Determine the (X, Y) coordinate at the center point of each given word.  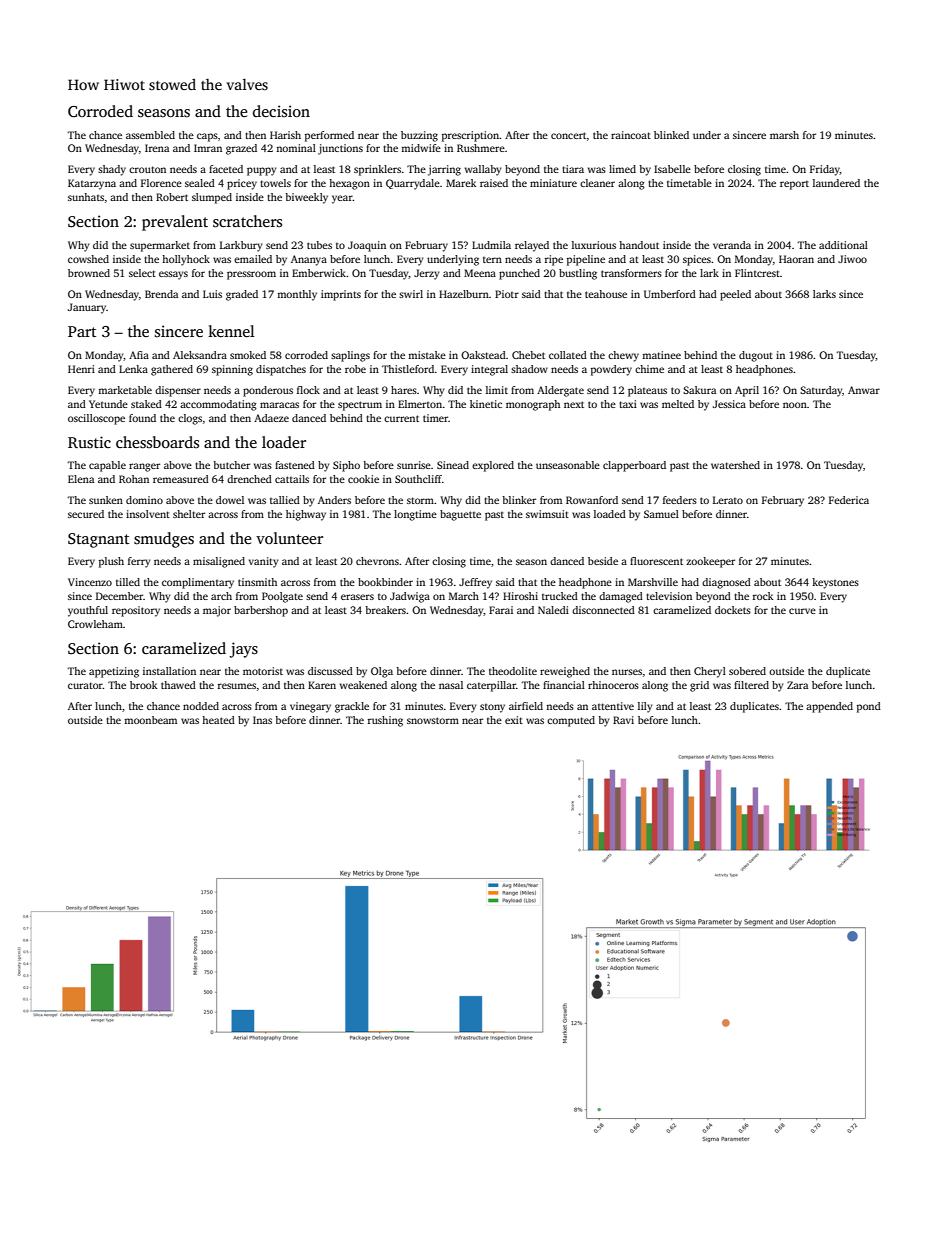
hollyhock (186, 260)
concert (569, 135)
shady (112, 170)
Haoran (796, 259)
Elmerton (420, 404)
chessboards (157, 442)
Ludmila (491, 245)
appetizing (114, 672)
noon (795, 405)
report (794, 185)
